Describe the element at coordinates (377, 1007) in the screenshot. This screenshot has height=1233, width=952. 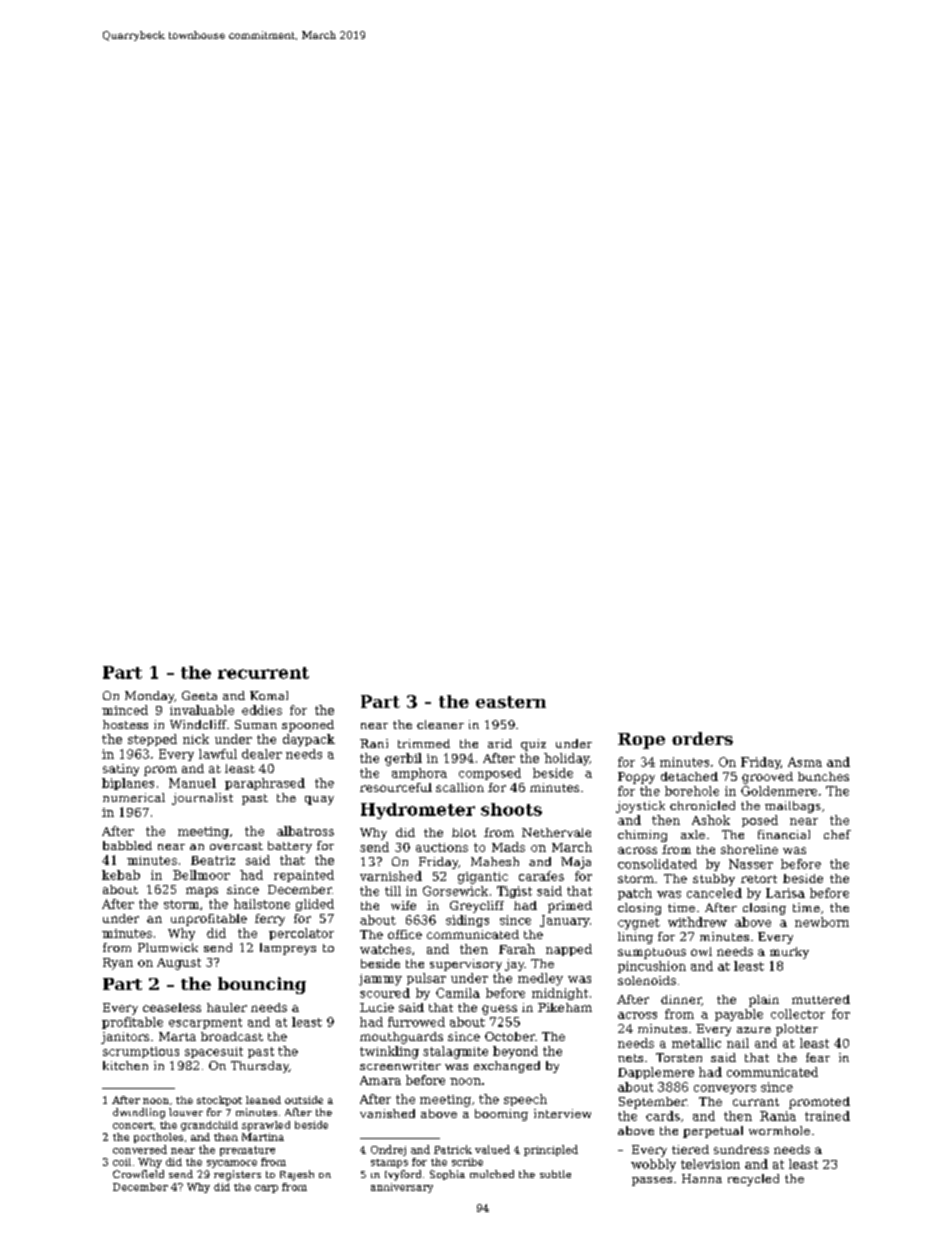
I see `Lucie` at that location.
